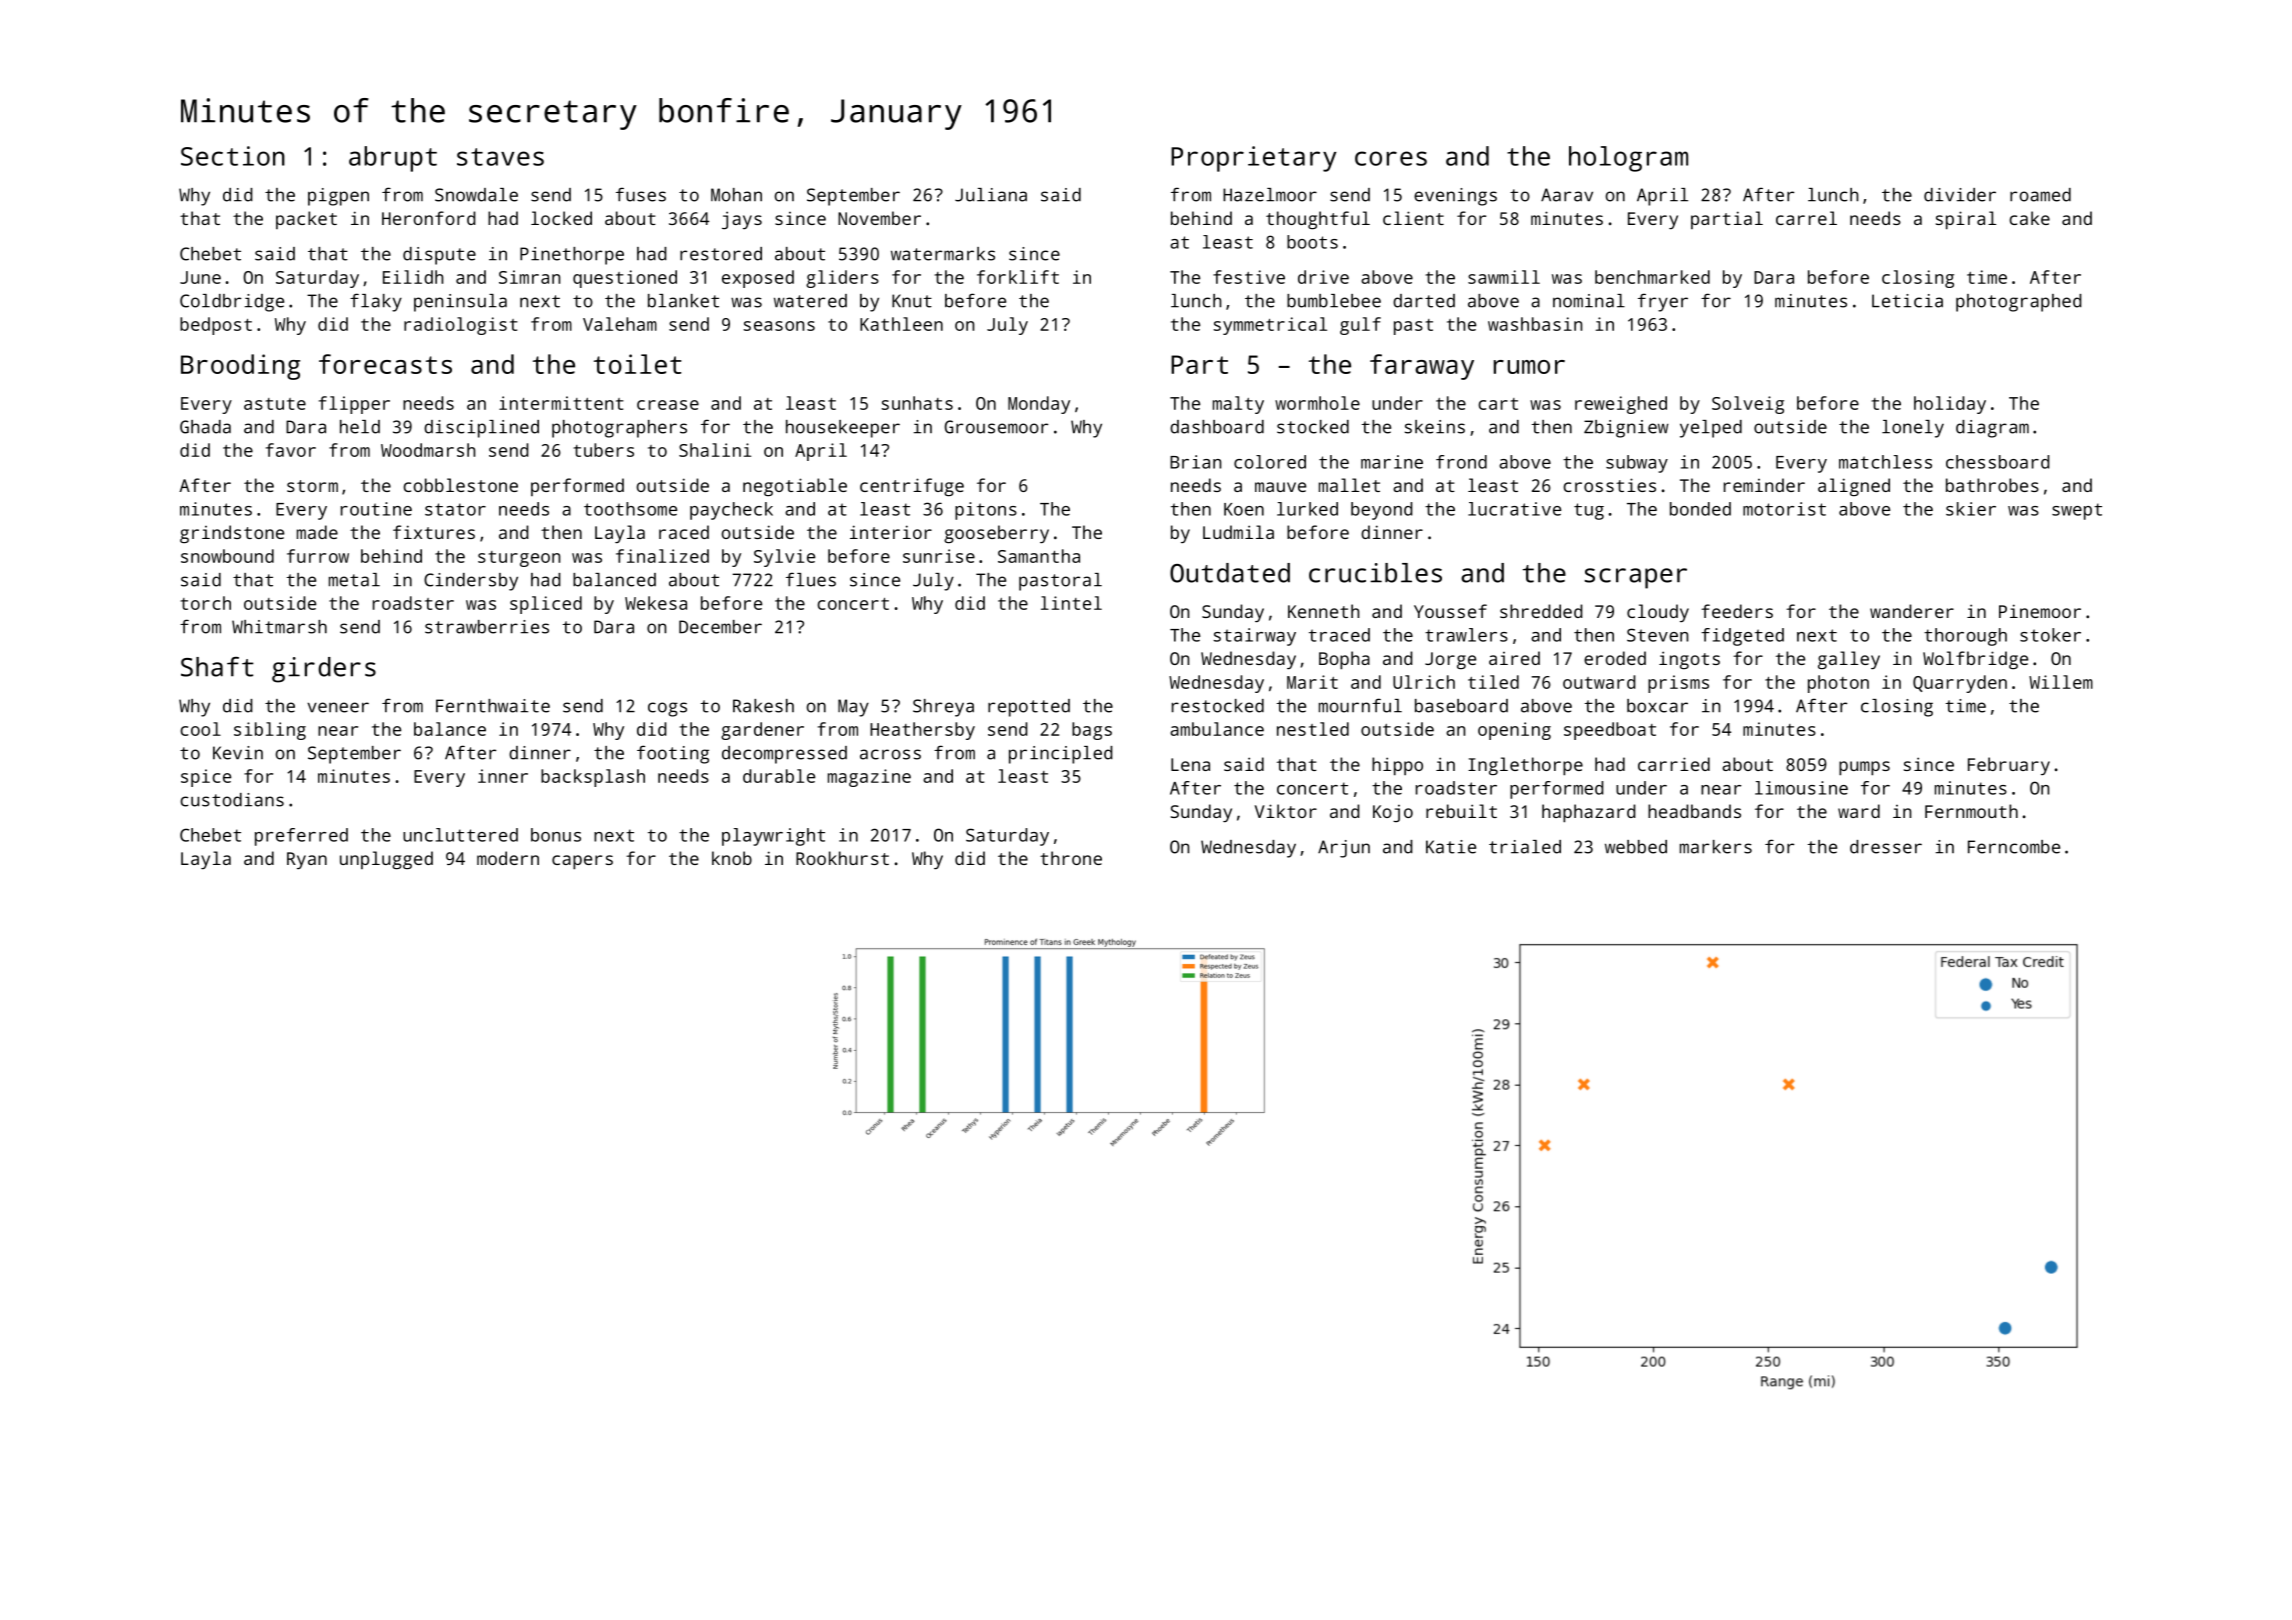  What do you see at coordinates (1658, 613) in the image?
I see `cloudy` at bounding box center [1658, 613].
